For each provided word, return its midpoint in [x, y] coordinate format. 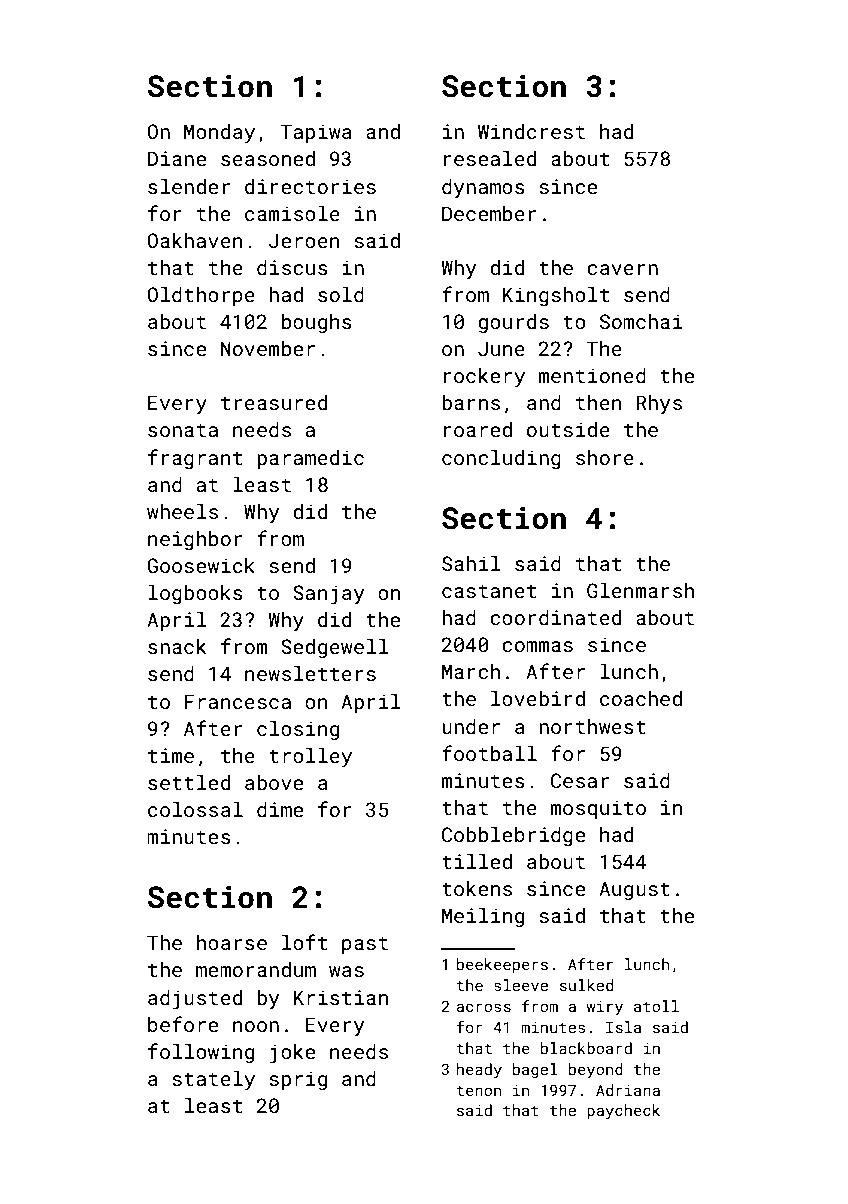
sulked [586, 985]
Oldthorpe [201, 296]
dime [280, 809]
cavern [622, 269]
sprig [298, 1080]
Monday [219, 134]
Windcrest [531, 131]
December [489, 213]
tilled [477, 861]
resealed [490, 158]
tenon [478, 1091]
